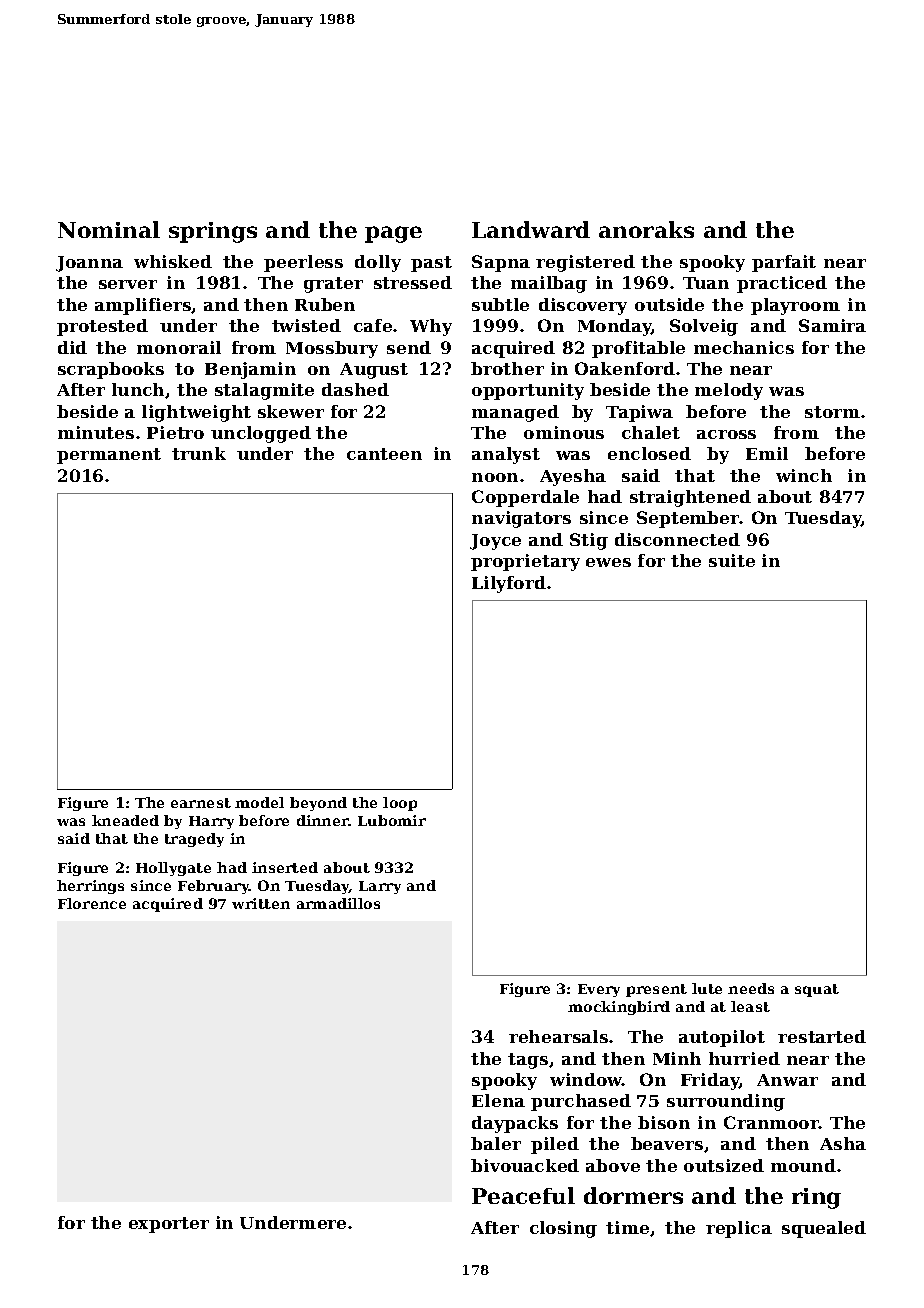 The image size is (924, 1308). I want to click on trunk, so click(199, 453).
